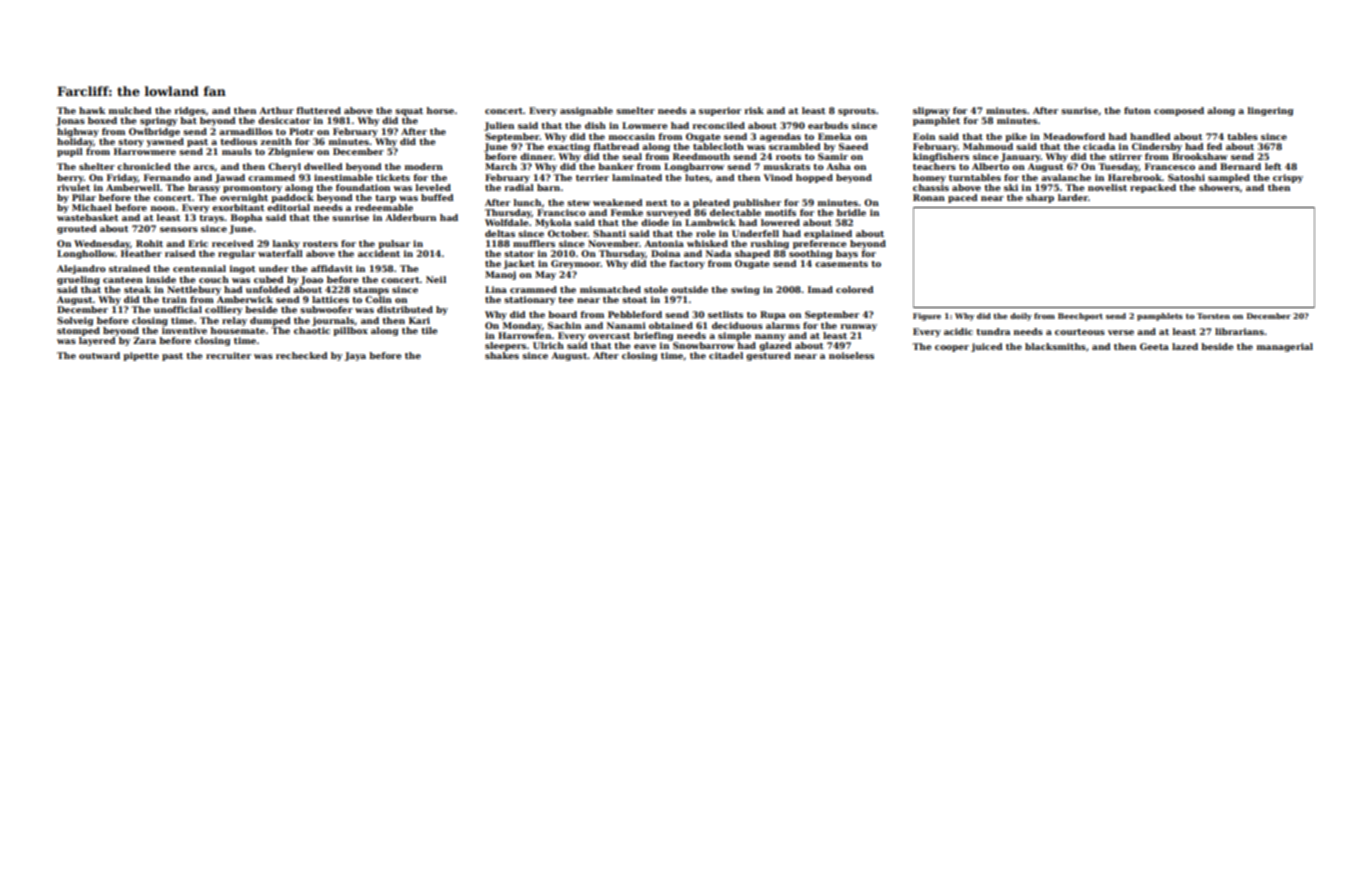 This screenshot has height=887, width=1372. Describe the element at coordinates (811, 254) in the screenshot. I see `soothing` at that location.
